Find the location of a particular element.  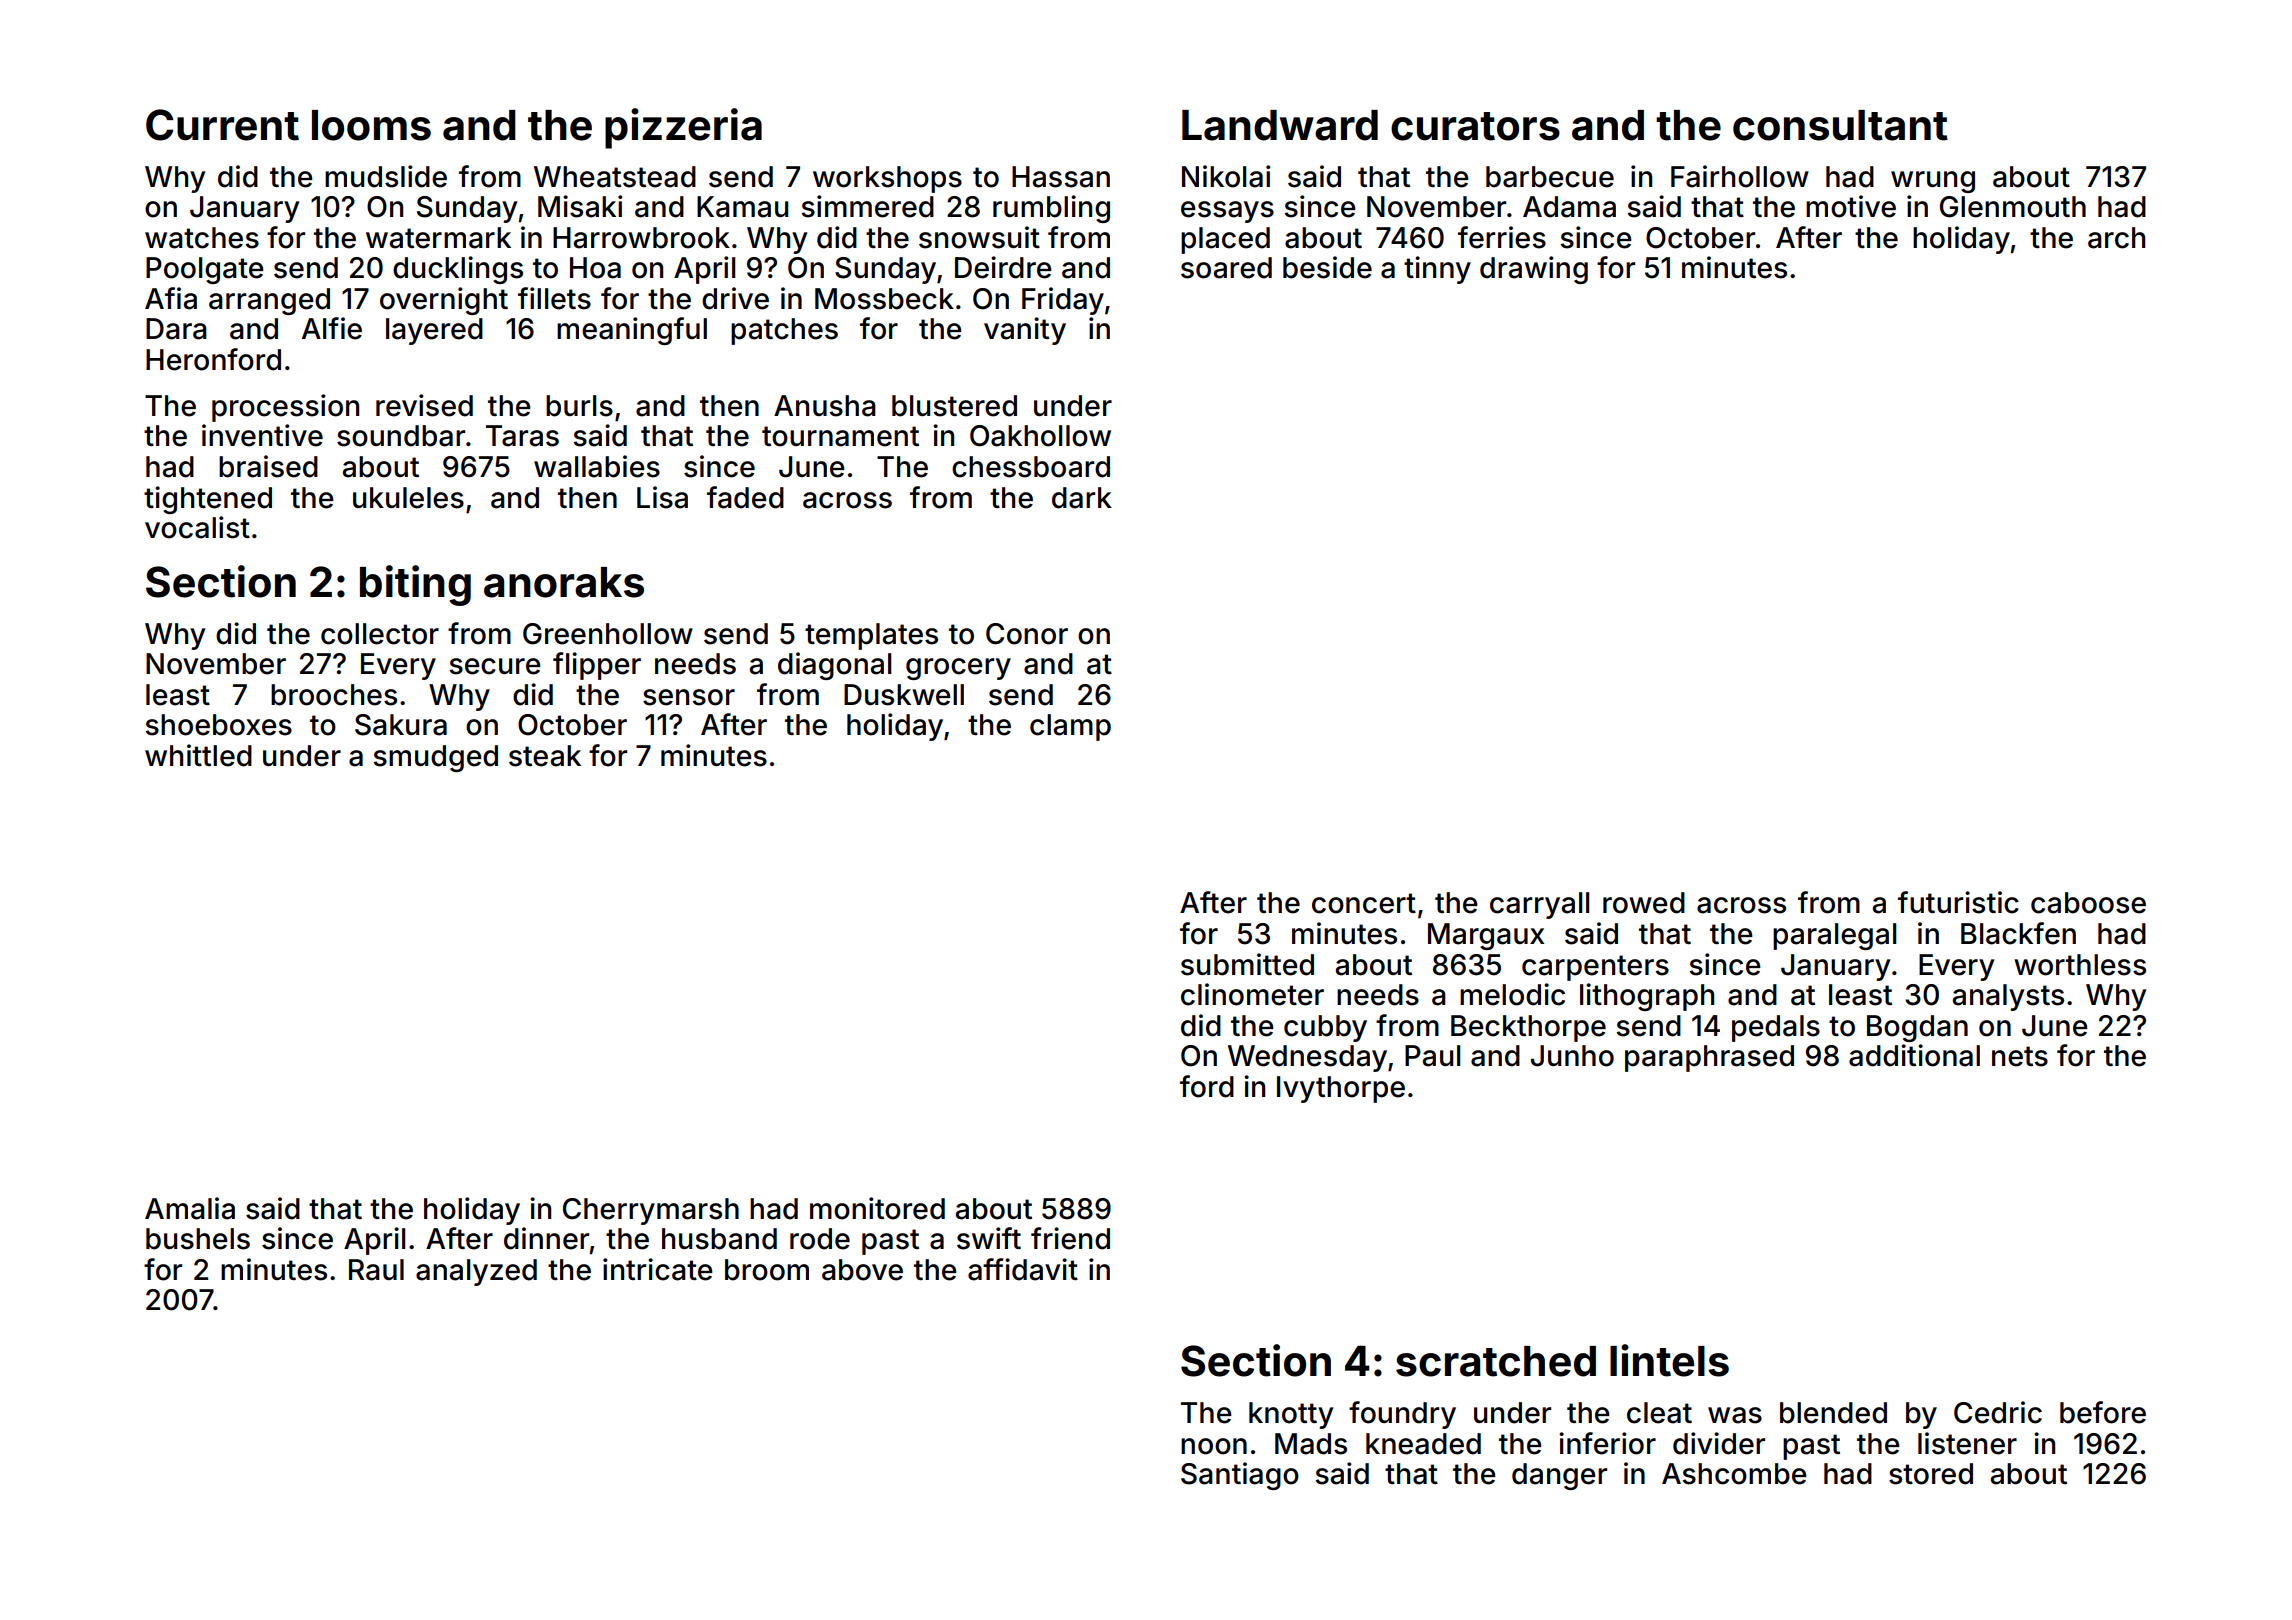

Santiago is located at coordinates (1240, 1476).
